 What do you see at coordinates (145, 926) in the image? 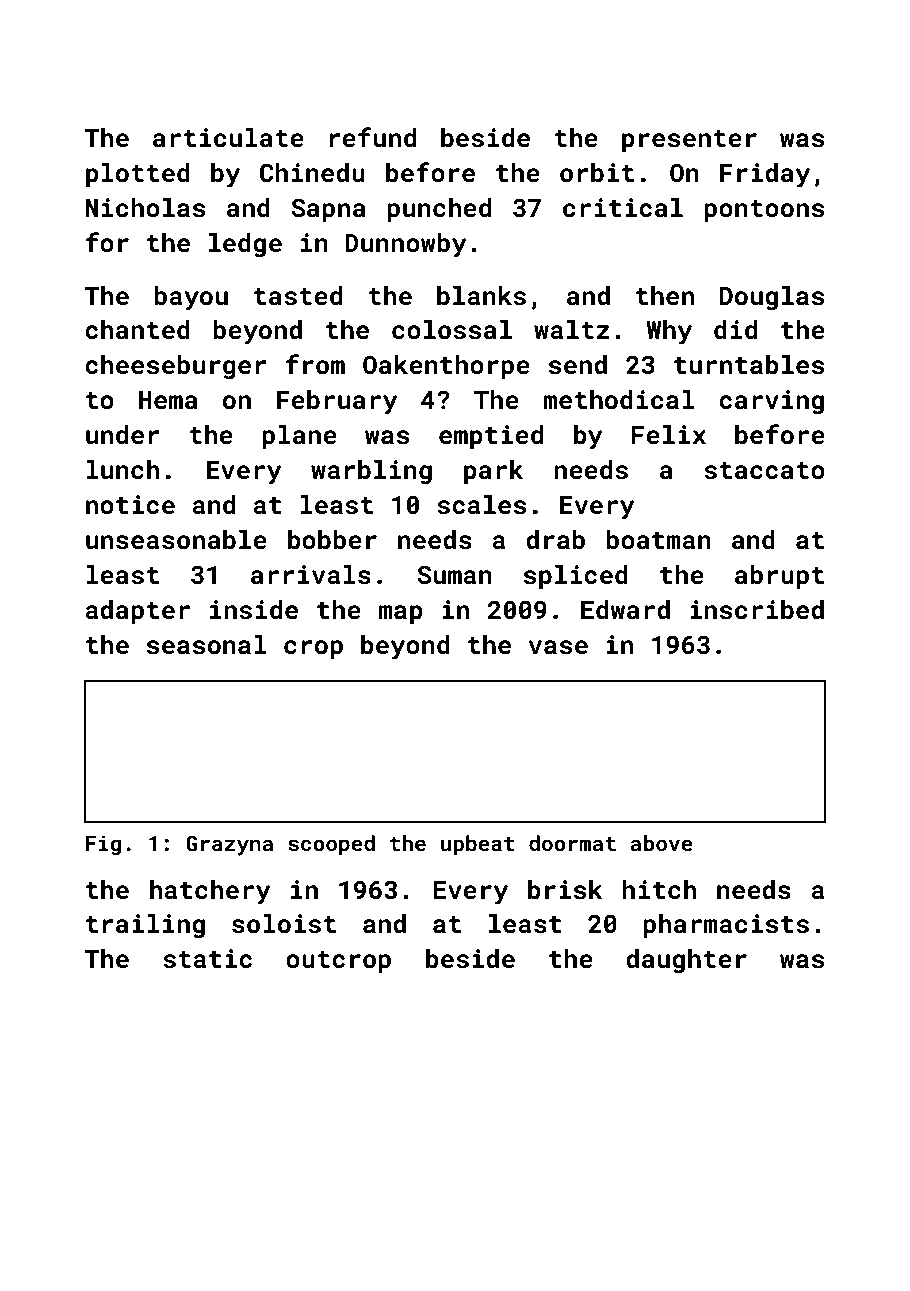
I see `trailing` at bounding box center [145, 926].
